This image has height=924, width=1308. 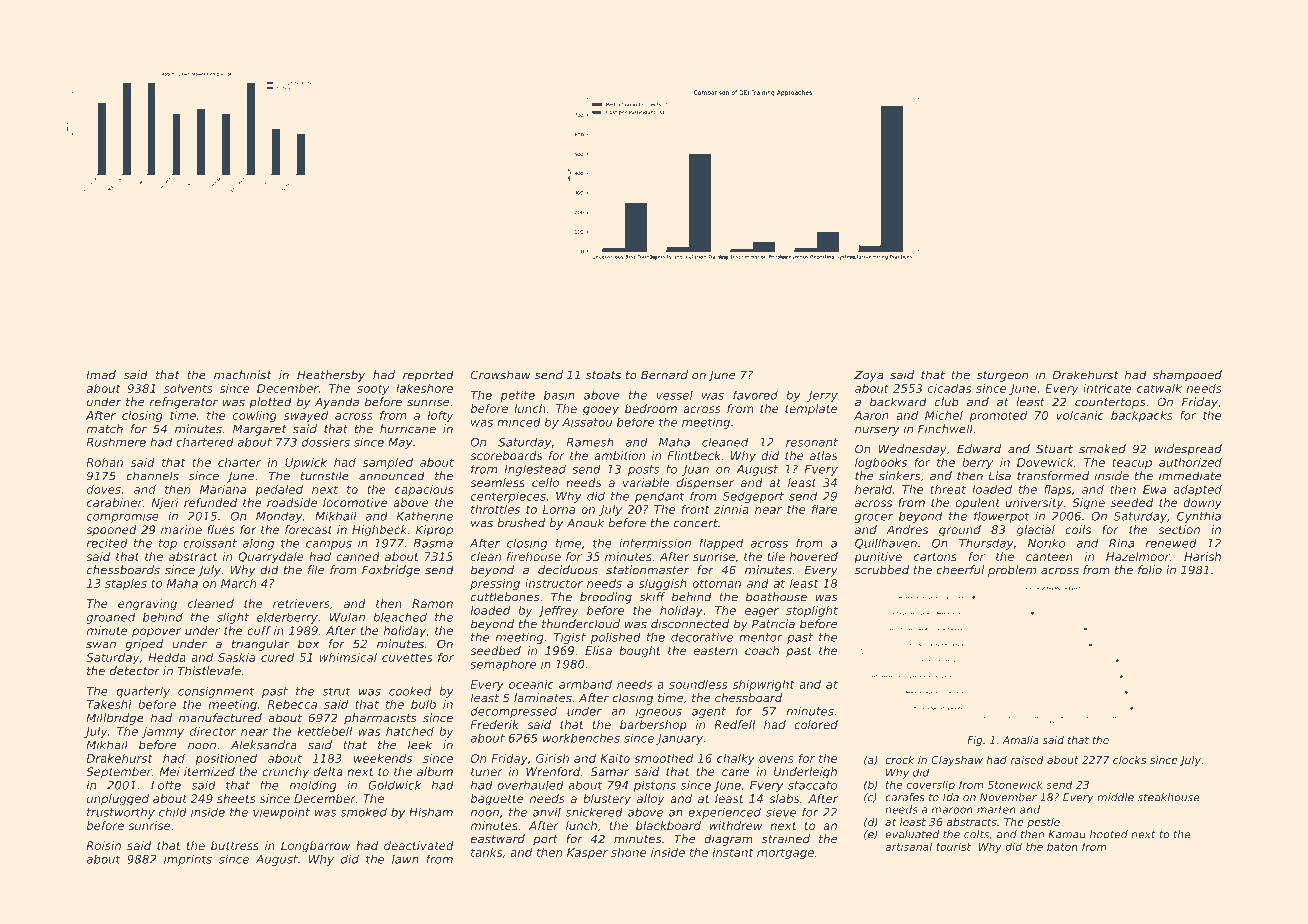 I want to click on tanks, so click(x=486, y=852).
